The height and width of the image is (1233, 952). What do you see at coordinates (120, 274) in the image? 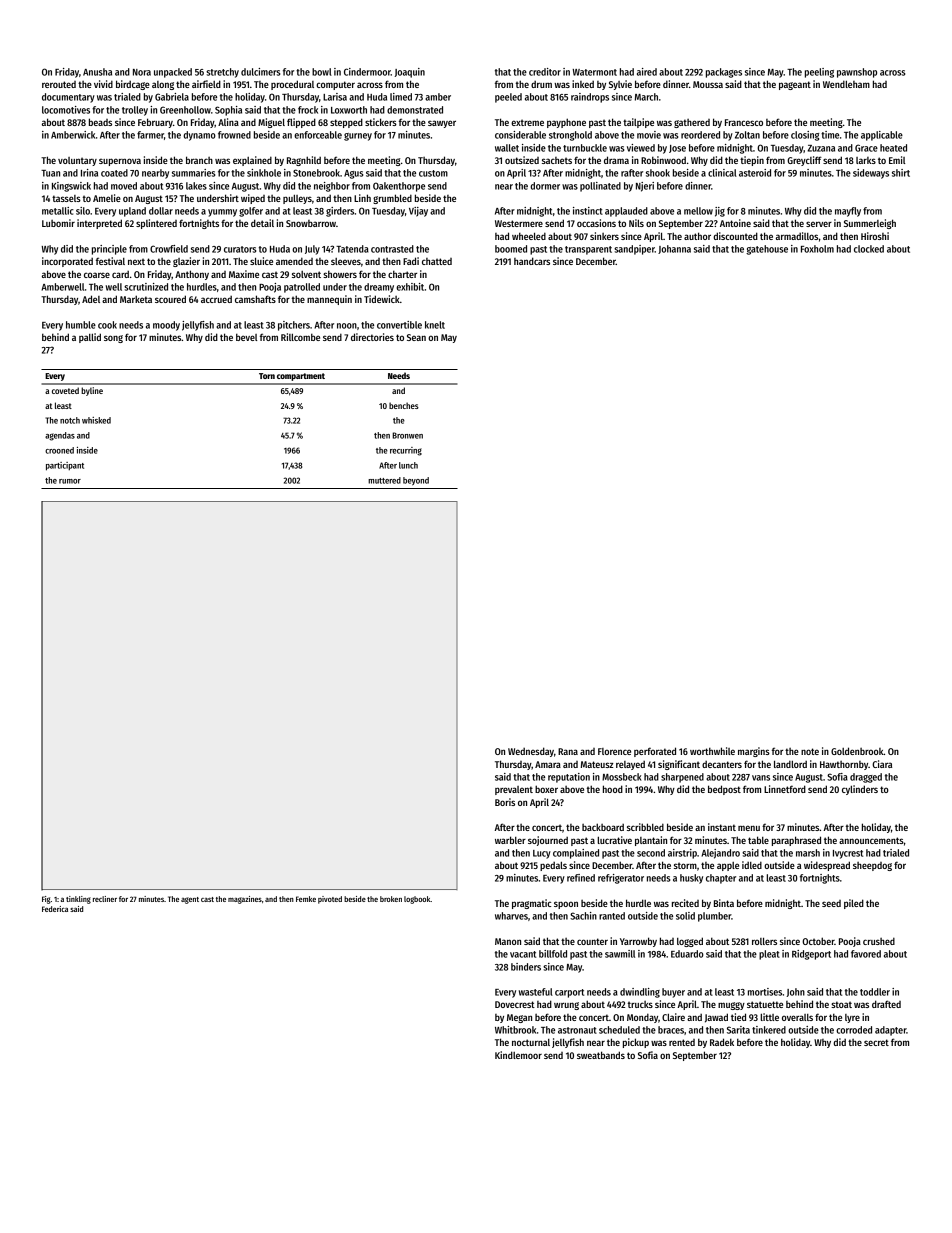
I see `card` at bounding box center [120, 274].
